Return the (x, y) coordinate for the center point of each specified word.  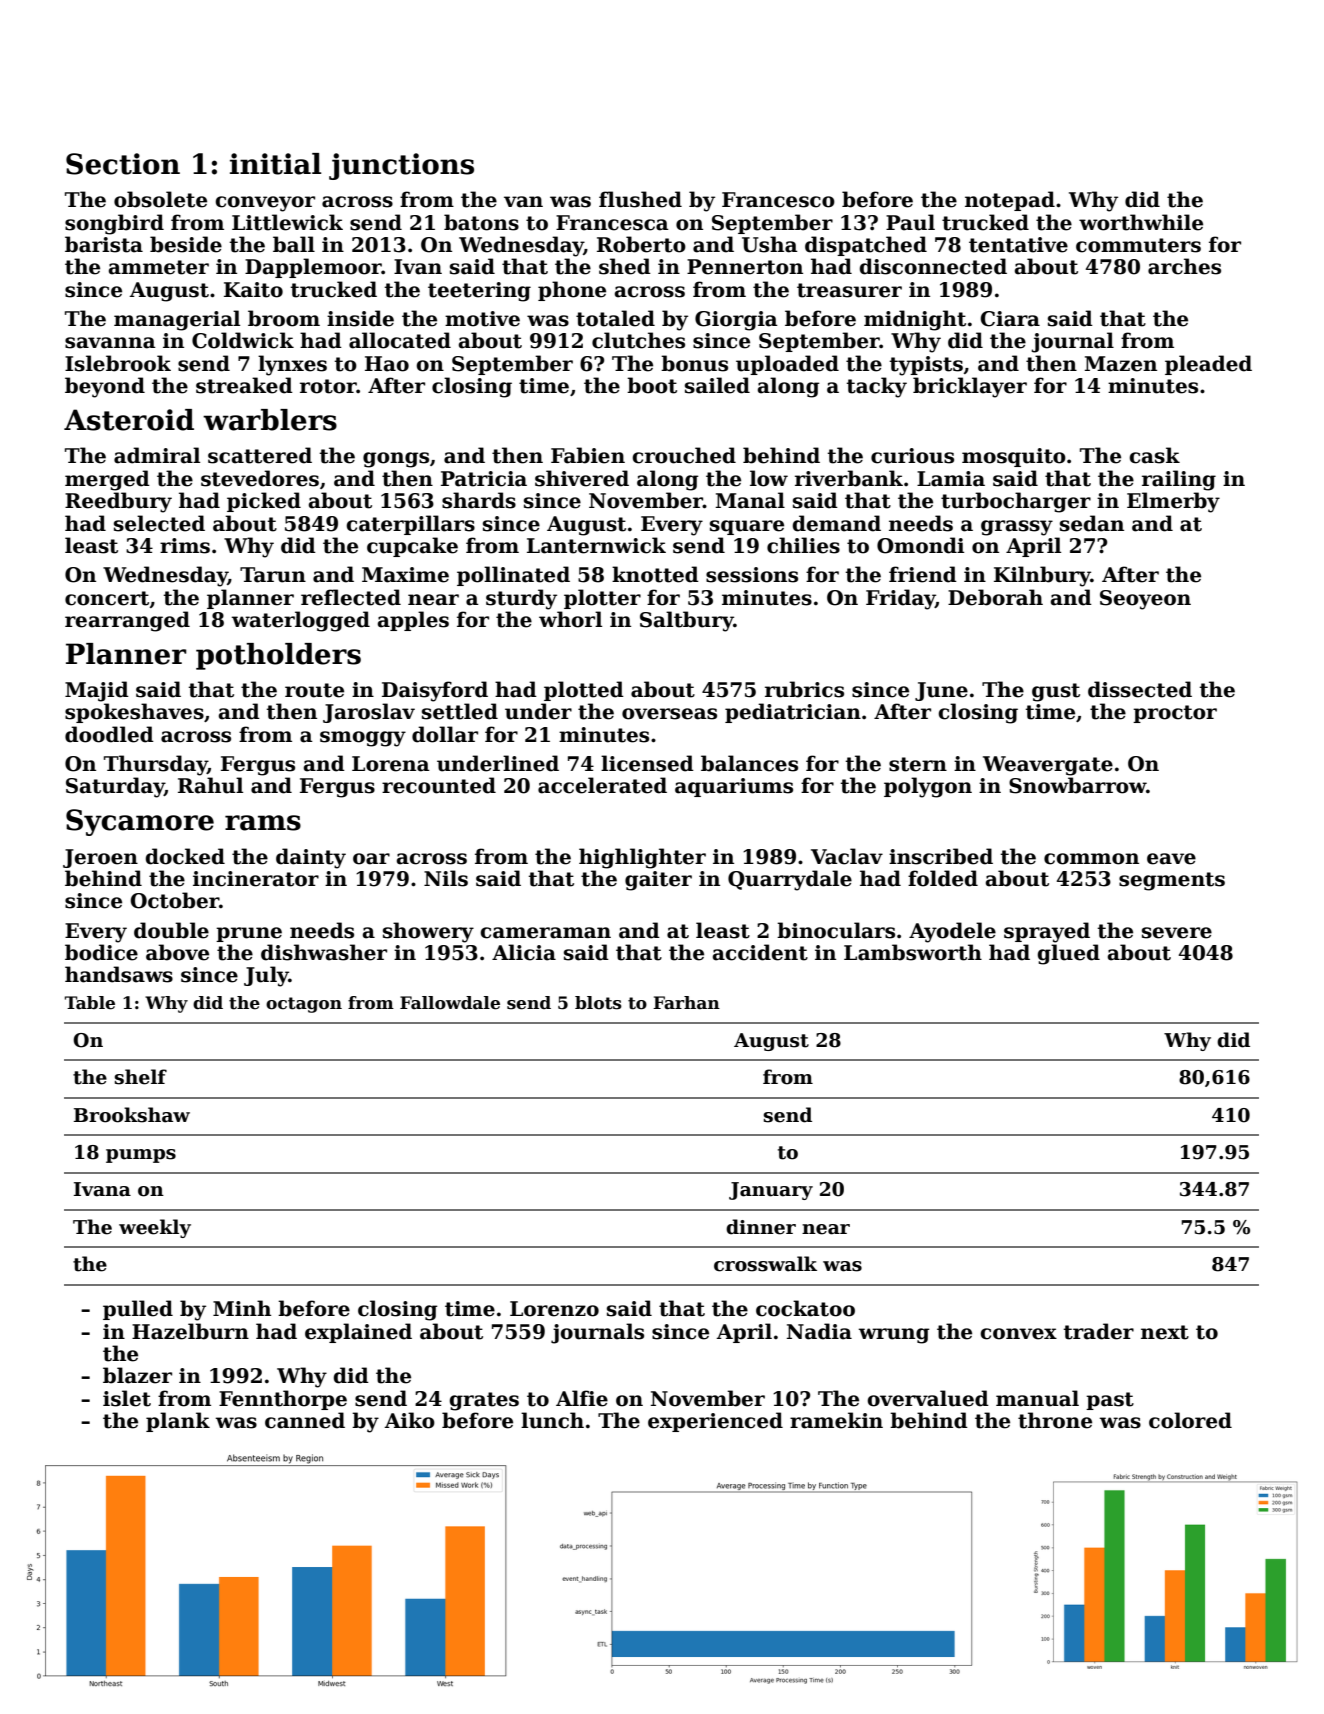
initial (275, 164)
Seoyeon (1145, 600)
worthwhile (1141, 222)
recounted (439, 785)
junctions (401, 166)
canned (305, 1420)
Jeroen (100, 858)
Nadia (819, 1331)
